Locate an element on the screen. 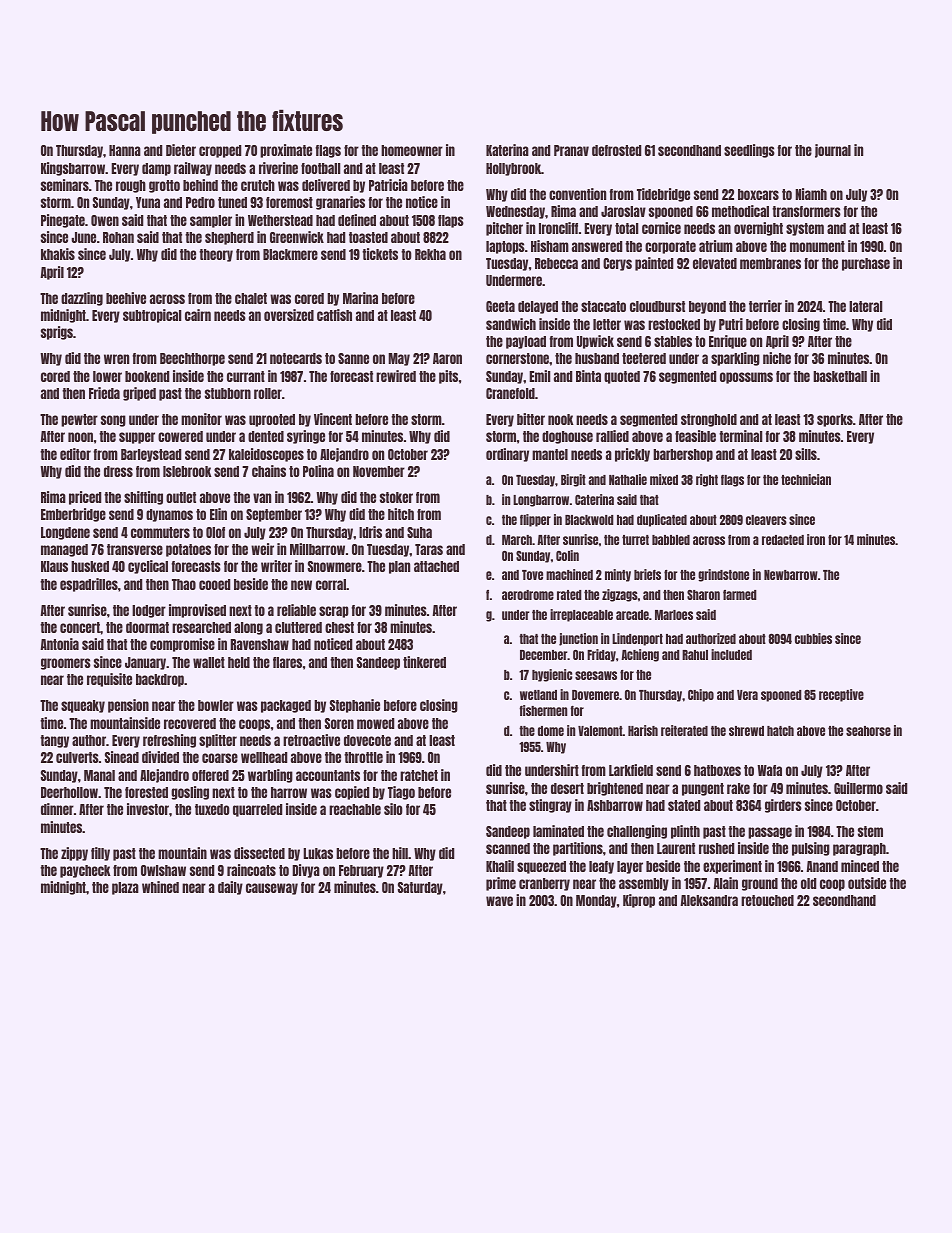 The image size is (952, 1233). Upwick is located at coordinates (595, 342).
